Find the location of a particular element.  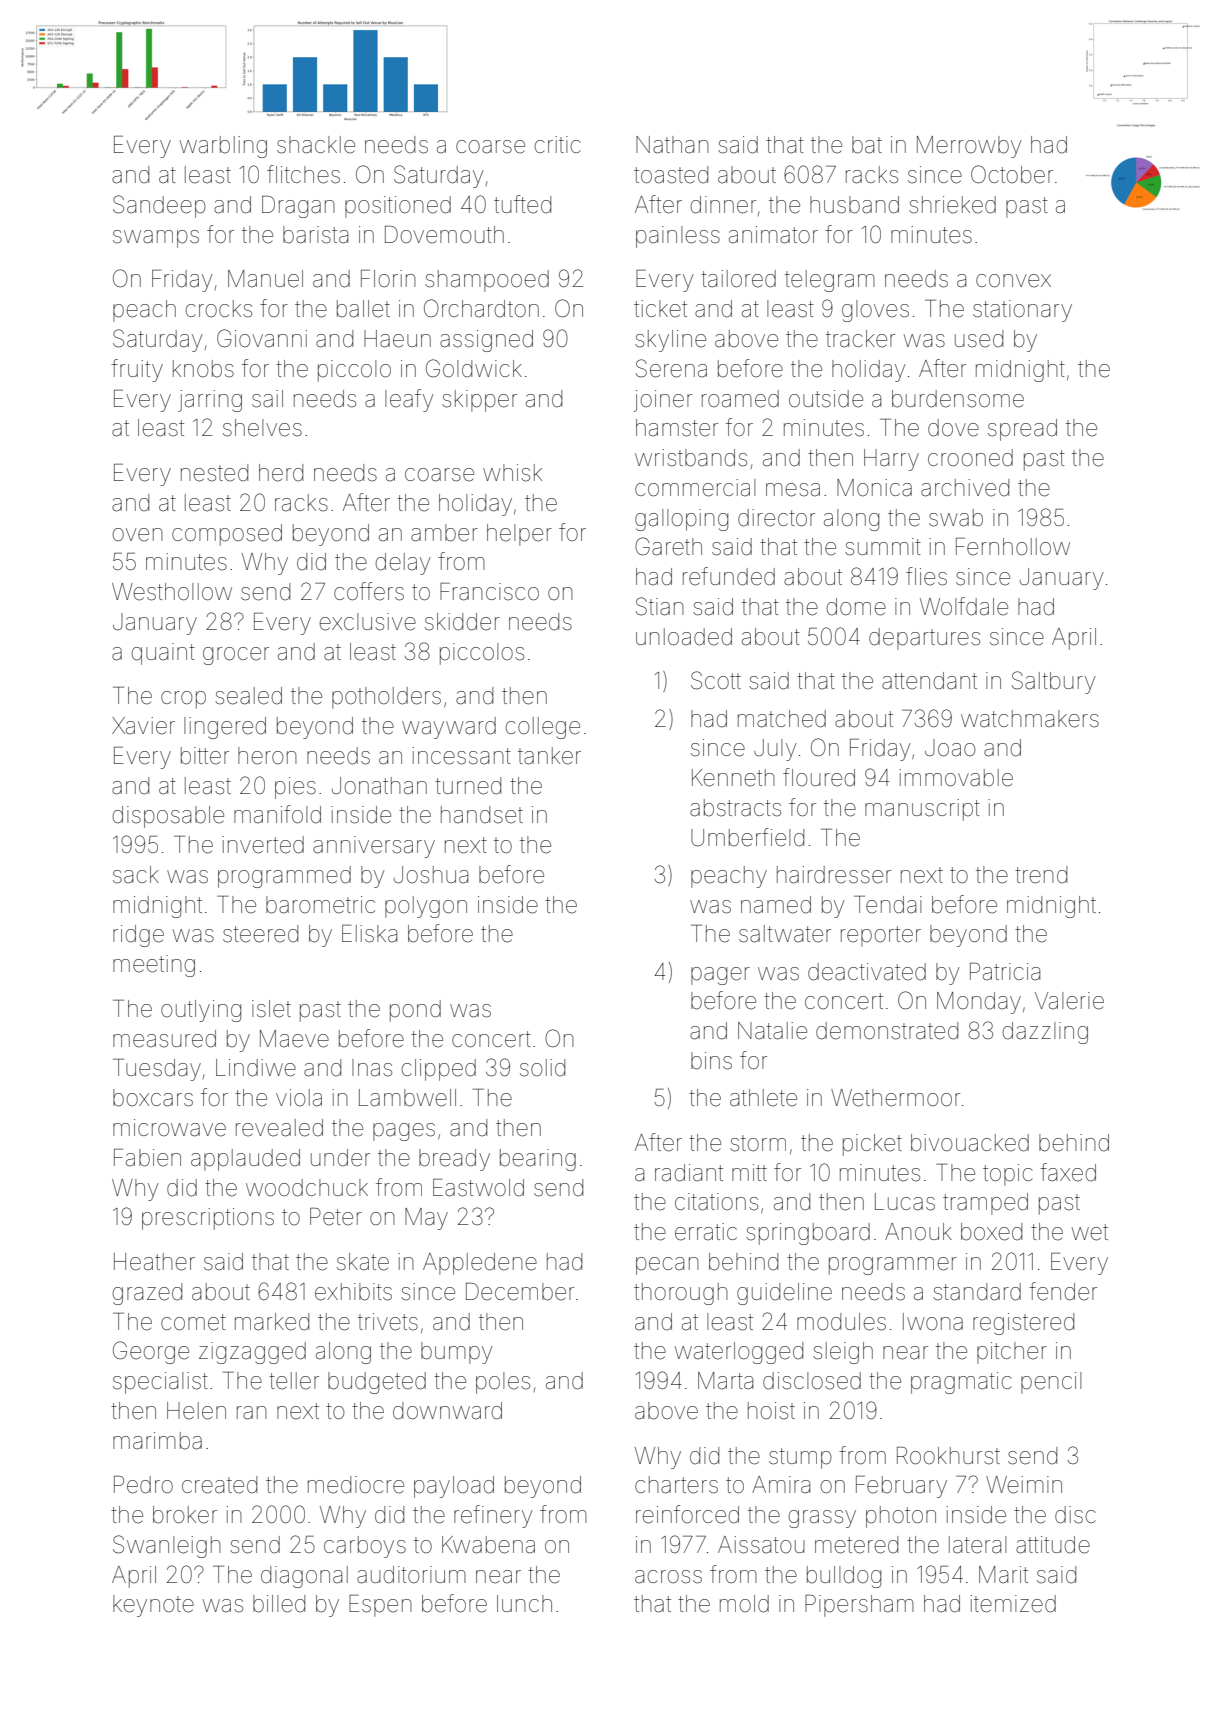

crocks is located at coordinates (219, 309).
